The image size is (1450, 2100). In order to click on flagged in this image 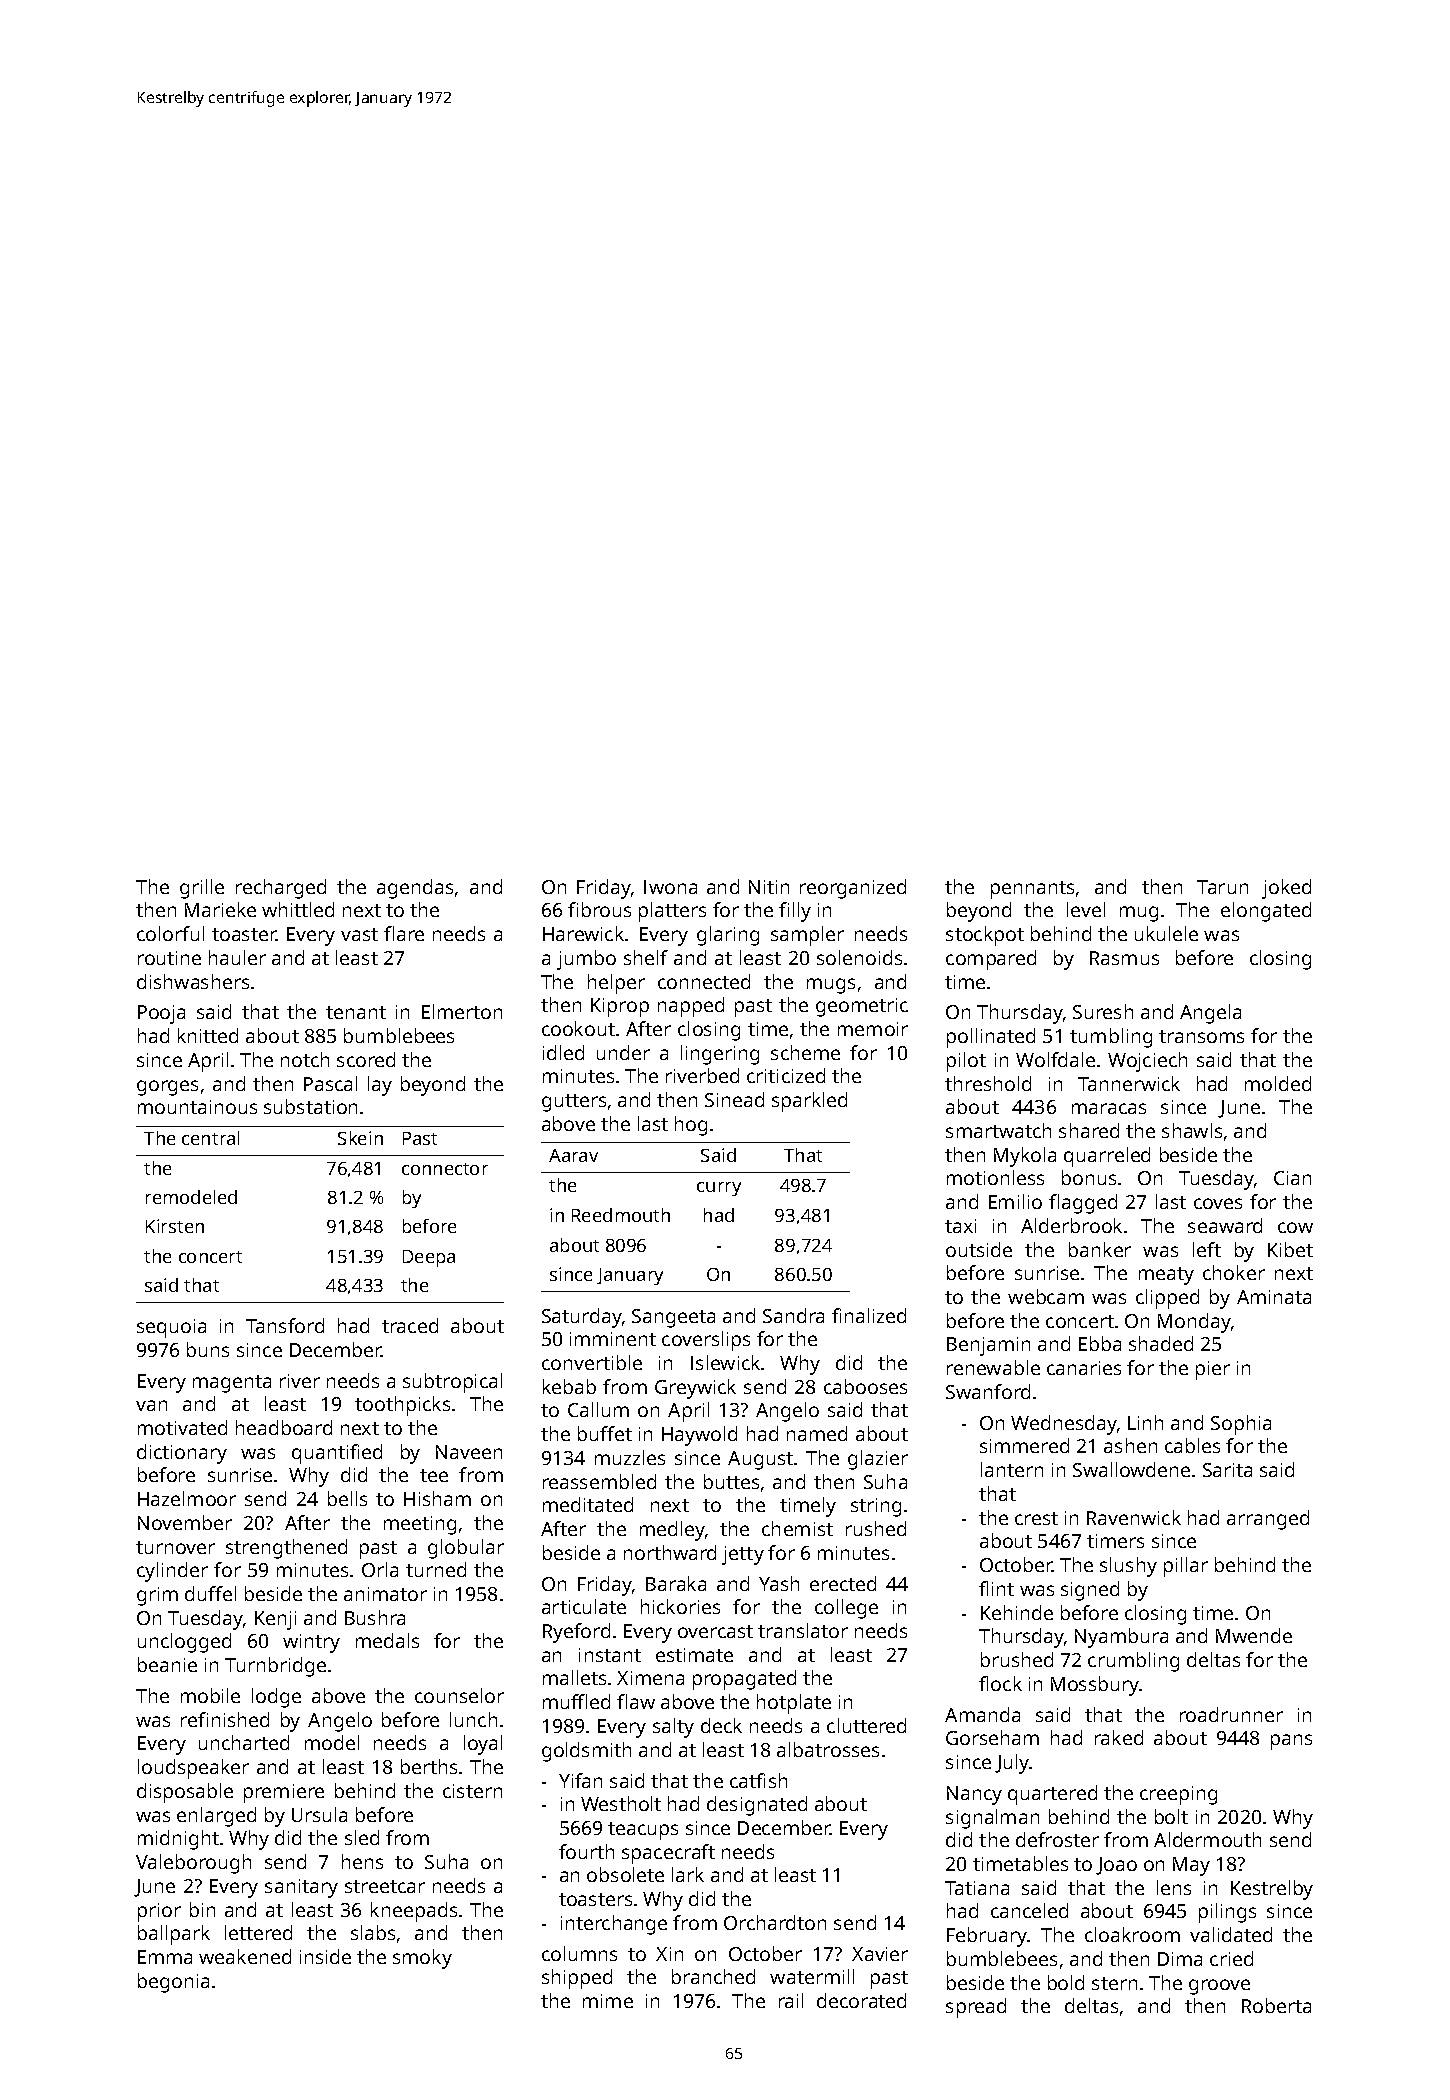, I will do `click(1083, 1204)`.
